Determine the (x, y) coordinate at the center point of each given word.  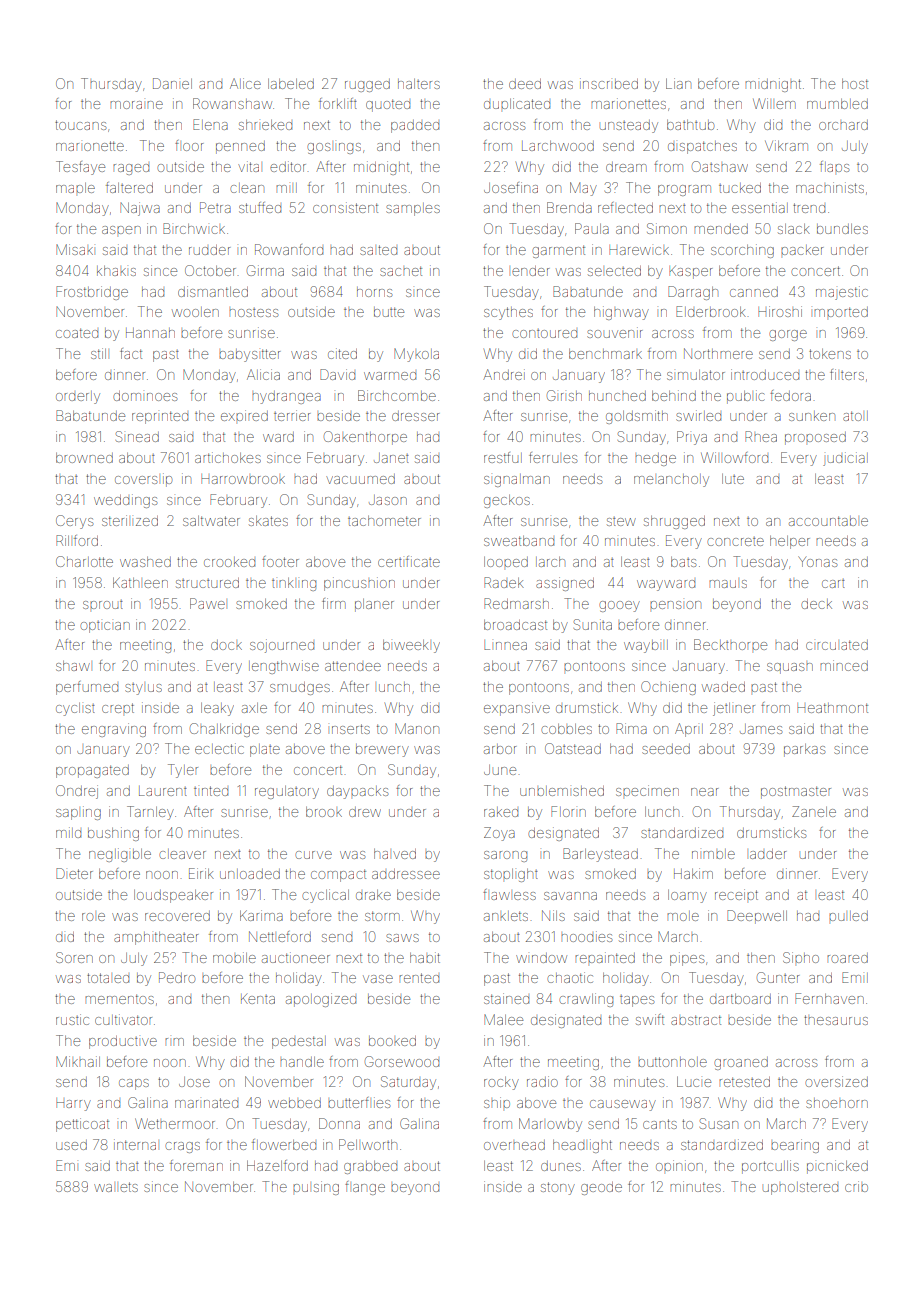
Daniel (172, 83)
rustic (72, 1019)
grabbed (370, 1167)
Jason (388, 500)
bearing (795, 1146)
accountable (828, 521)
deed (525, 84)
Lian (678, 83)
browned (84, 458)
